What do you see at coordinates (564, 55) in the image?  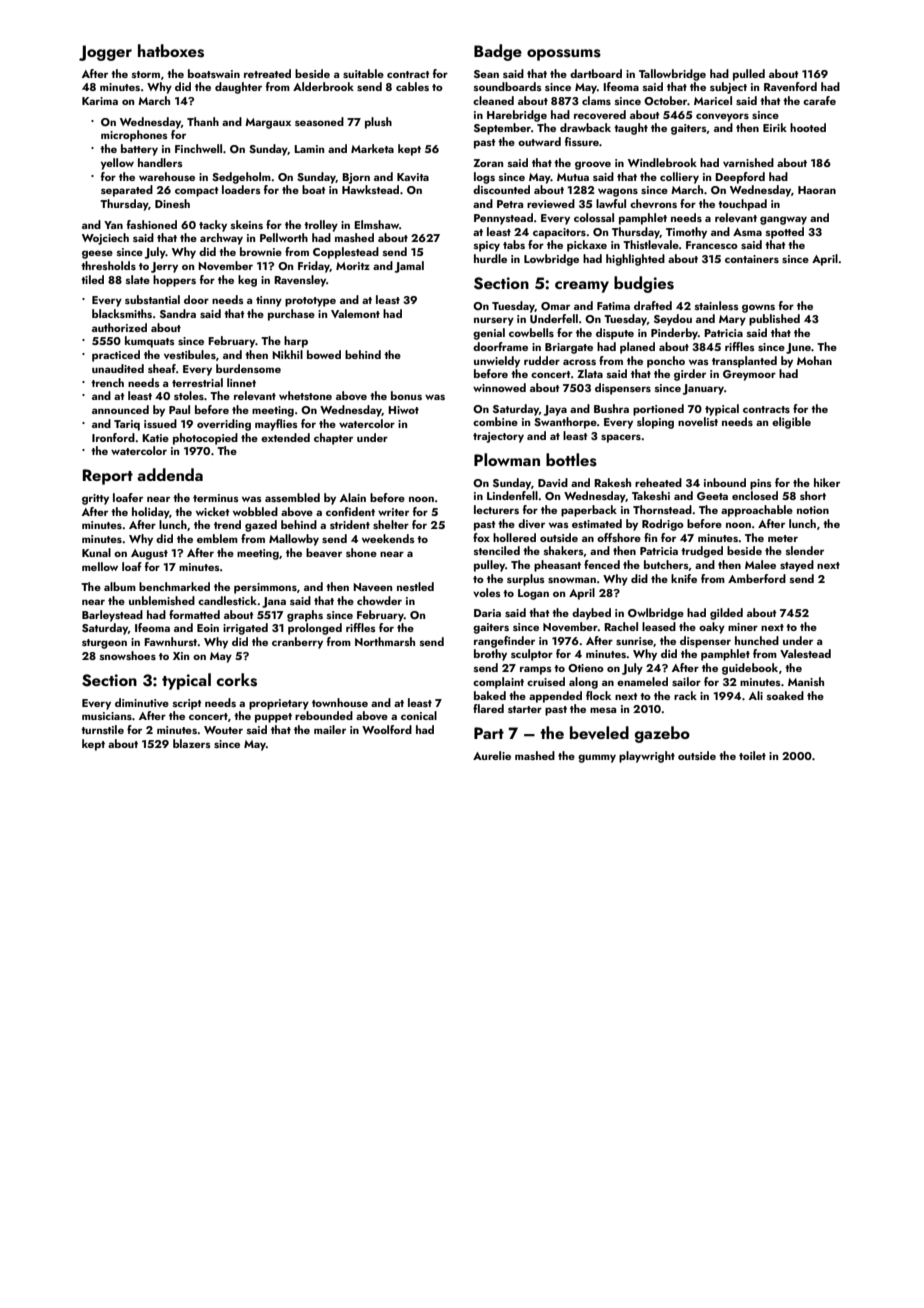 I see `opossums` at bounding box center [564, 55].
